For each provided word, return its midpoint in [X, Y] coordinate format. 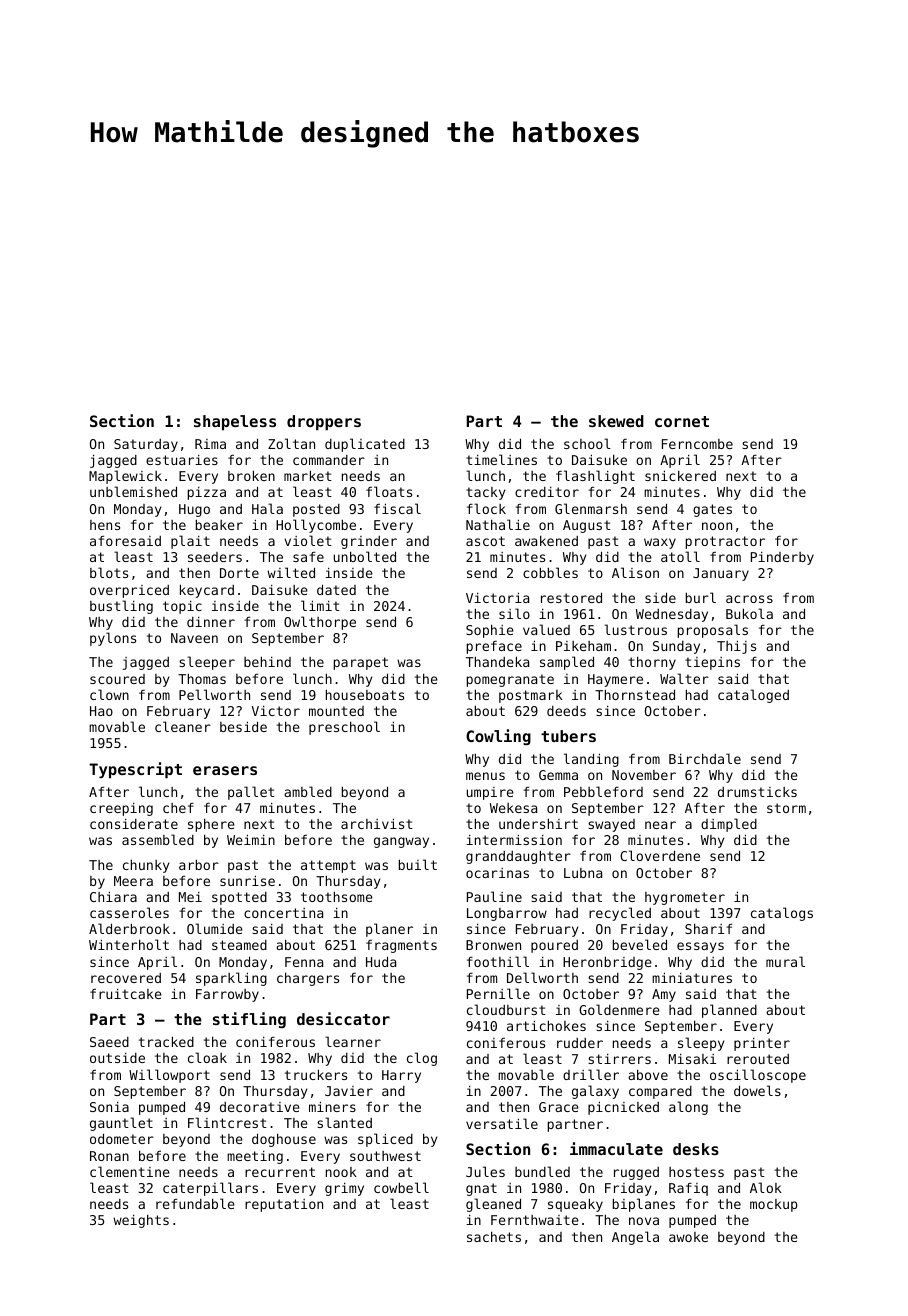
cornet [682, 421]
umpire [490, 793]
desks [696, 1149]
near [660, 825]
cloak [207, 1057]
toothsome [337, 896]
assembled [158, 839]
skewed [616, 421]
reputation [284, 1205]
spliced [385, 1140]
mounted [336, 711]
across [749, 599]
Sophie [490, 631]
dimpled [729, 825]
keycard [207, 591]
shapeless [235, 423]
